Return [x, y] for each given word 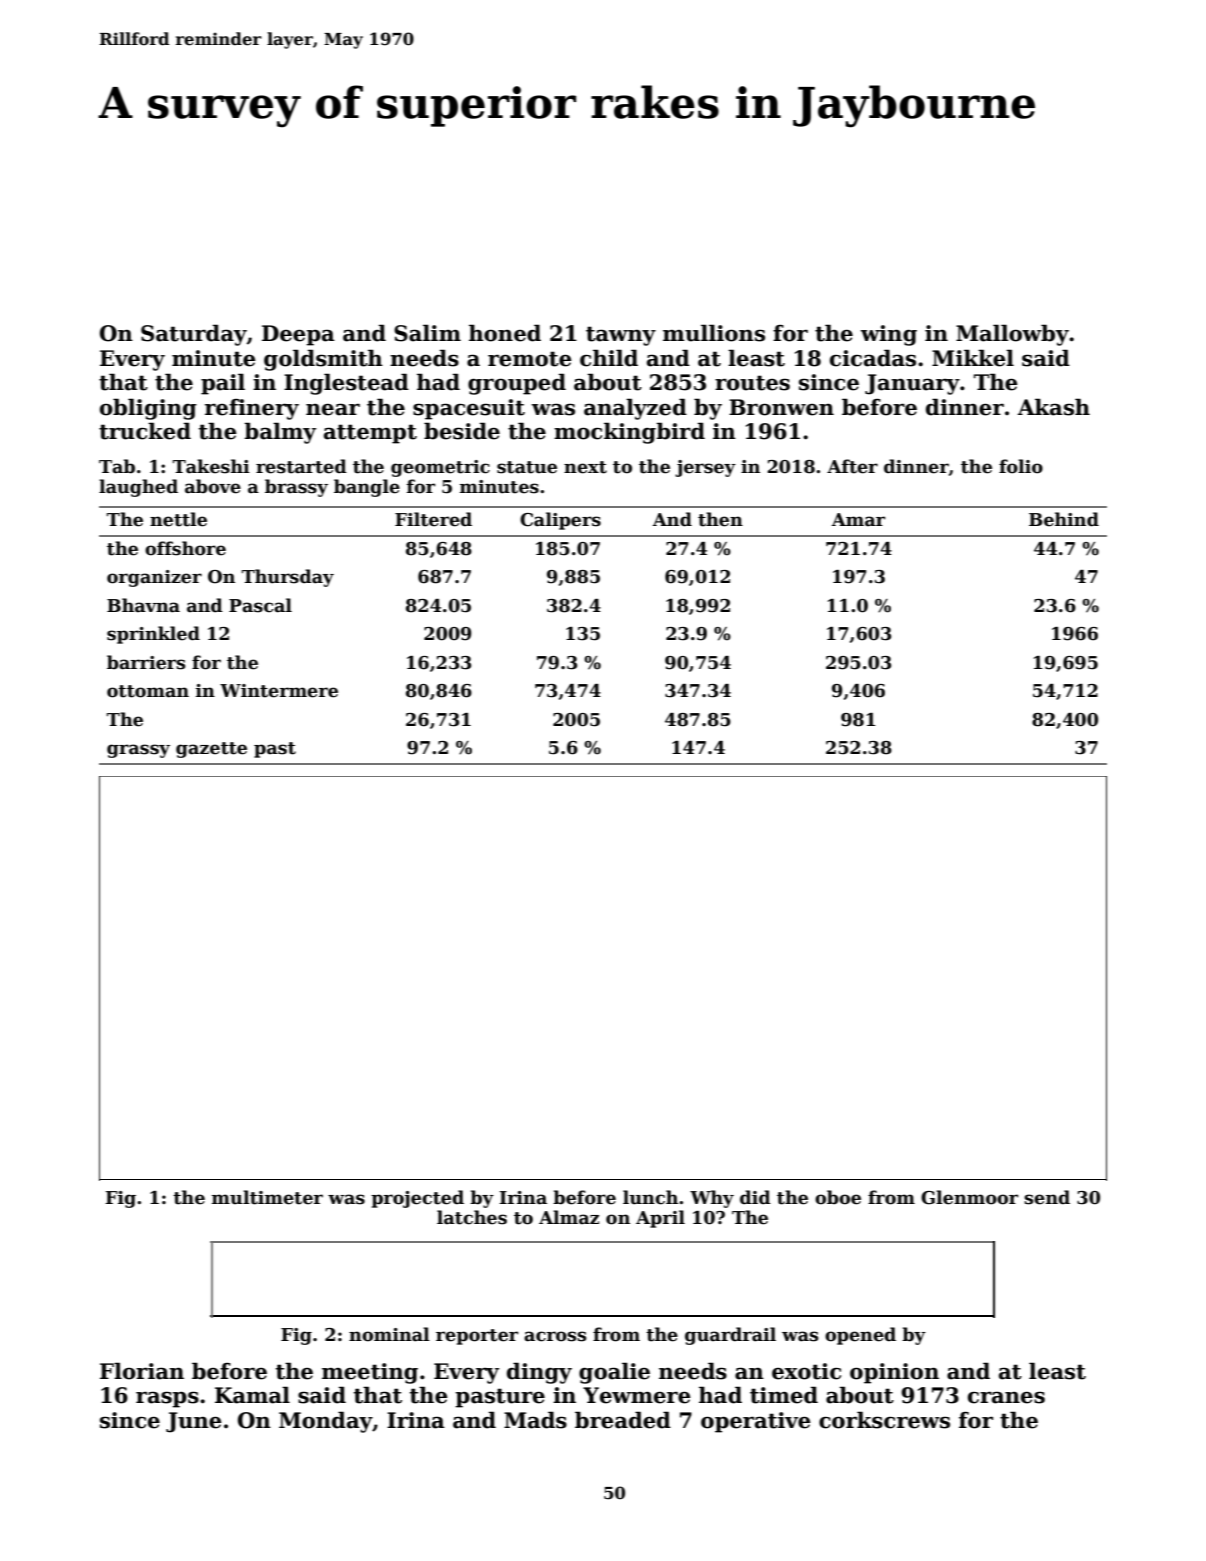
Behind [1064, 519]
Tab [117, 466]
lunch [650, 1197]
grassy [138, 751]
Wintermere [279, 691]
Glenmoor [969, 1197]
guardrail [730, 1336]
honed [505, 333]
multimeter [267, 1197]
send [1047, 1197]
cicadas [873, 358]
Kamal [252, 1395]
